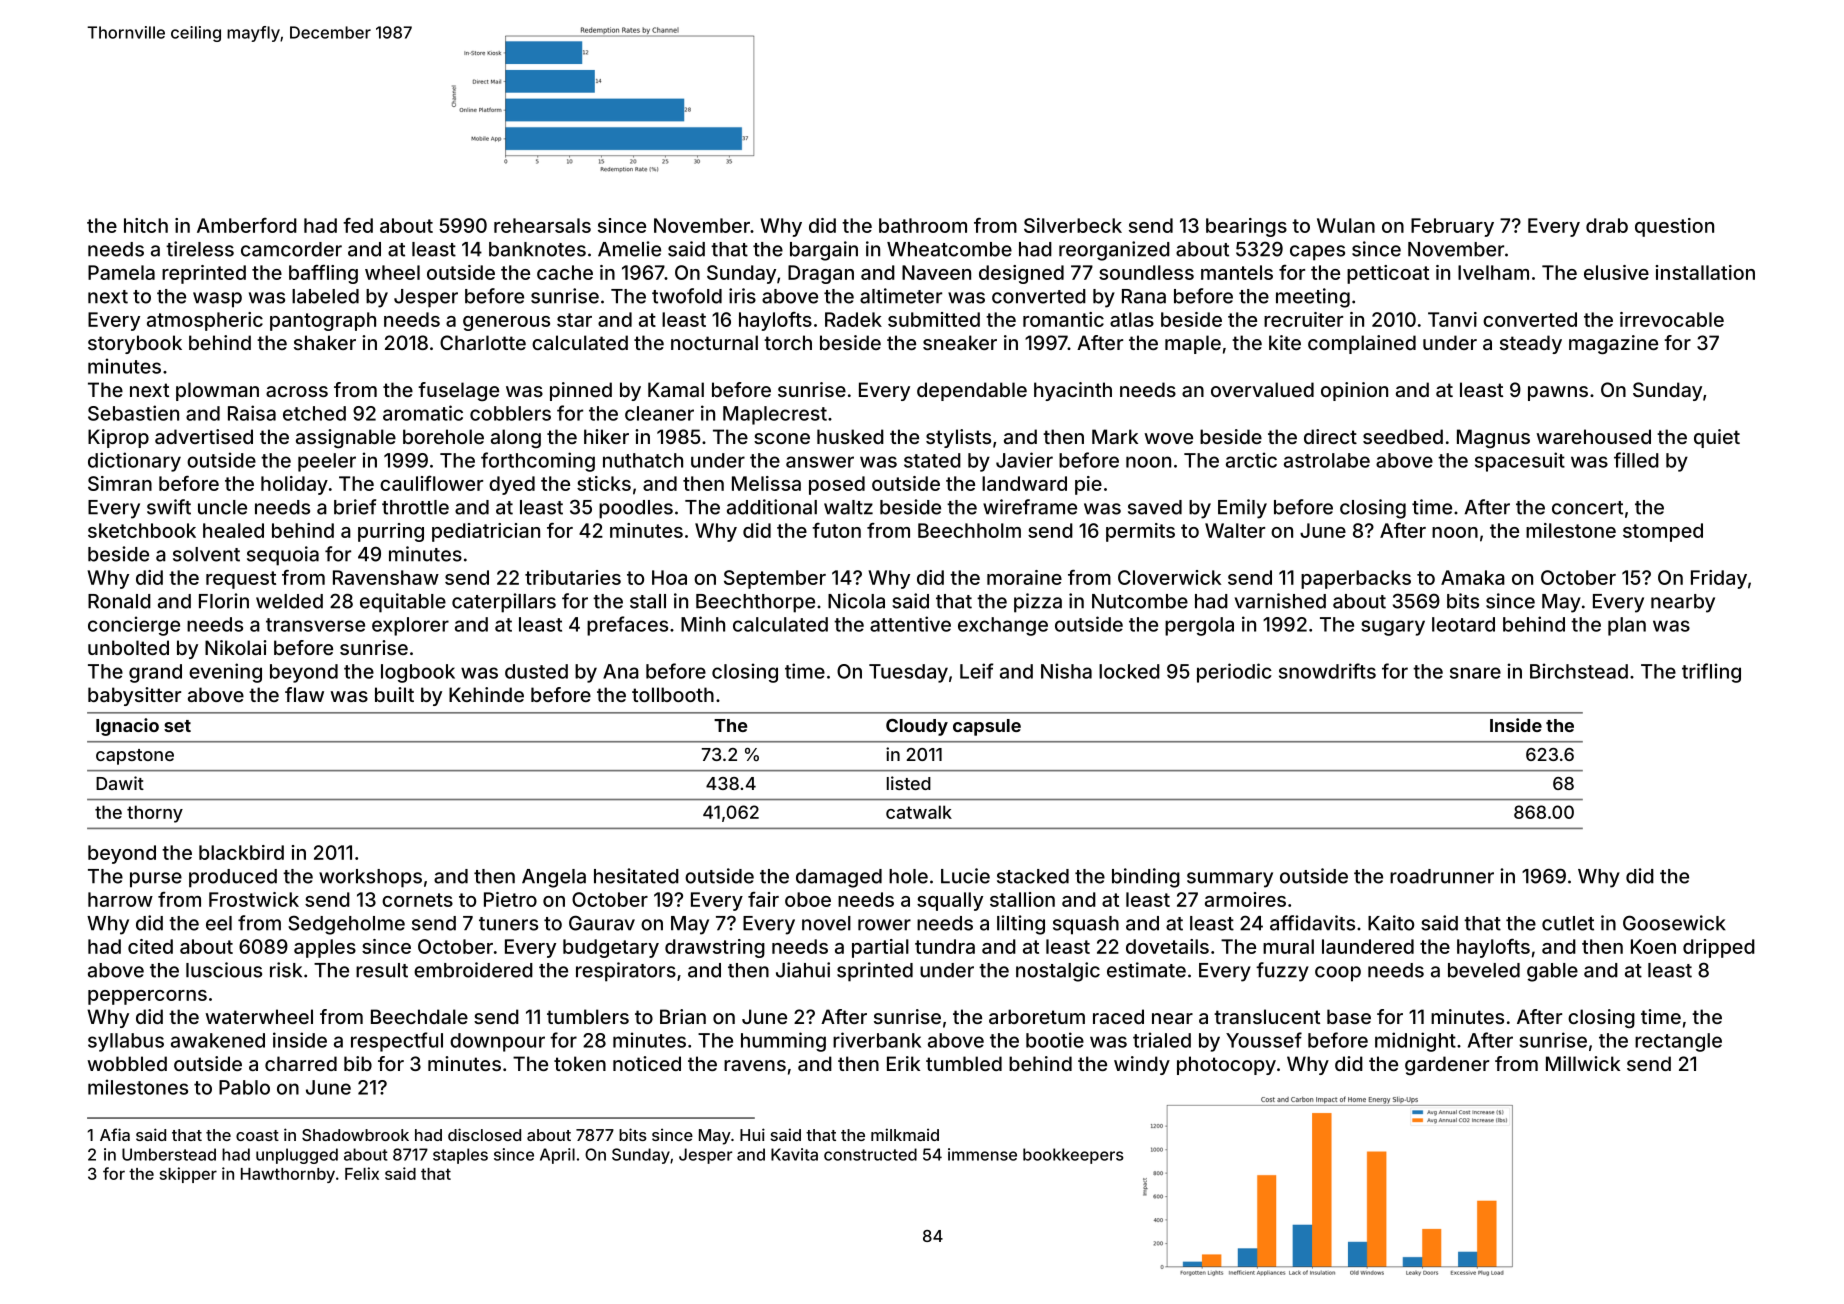  Describe the element at coordinates (1403, 436) in the page. I see `seedbed` at that location.
